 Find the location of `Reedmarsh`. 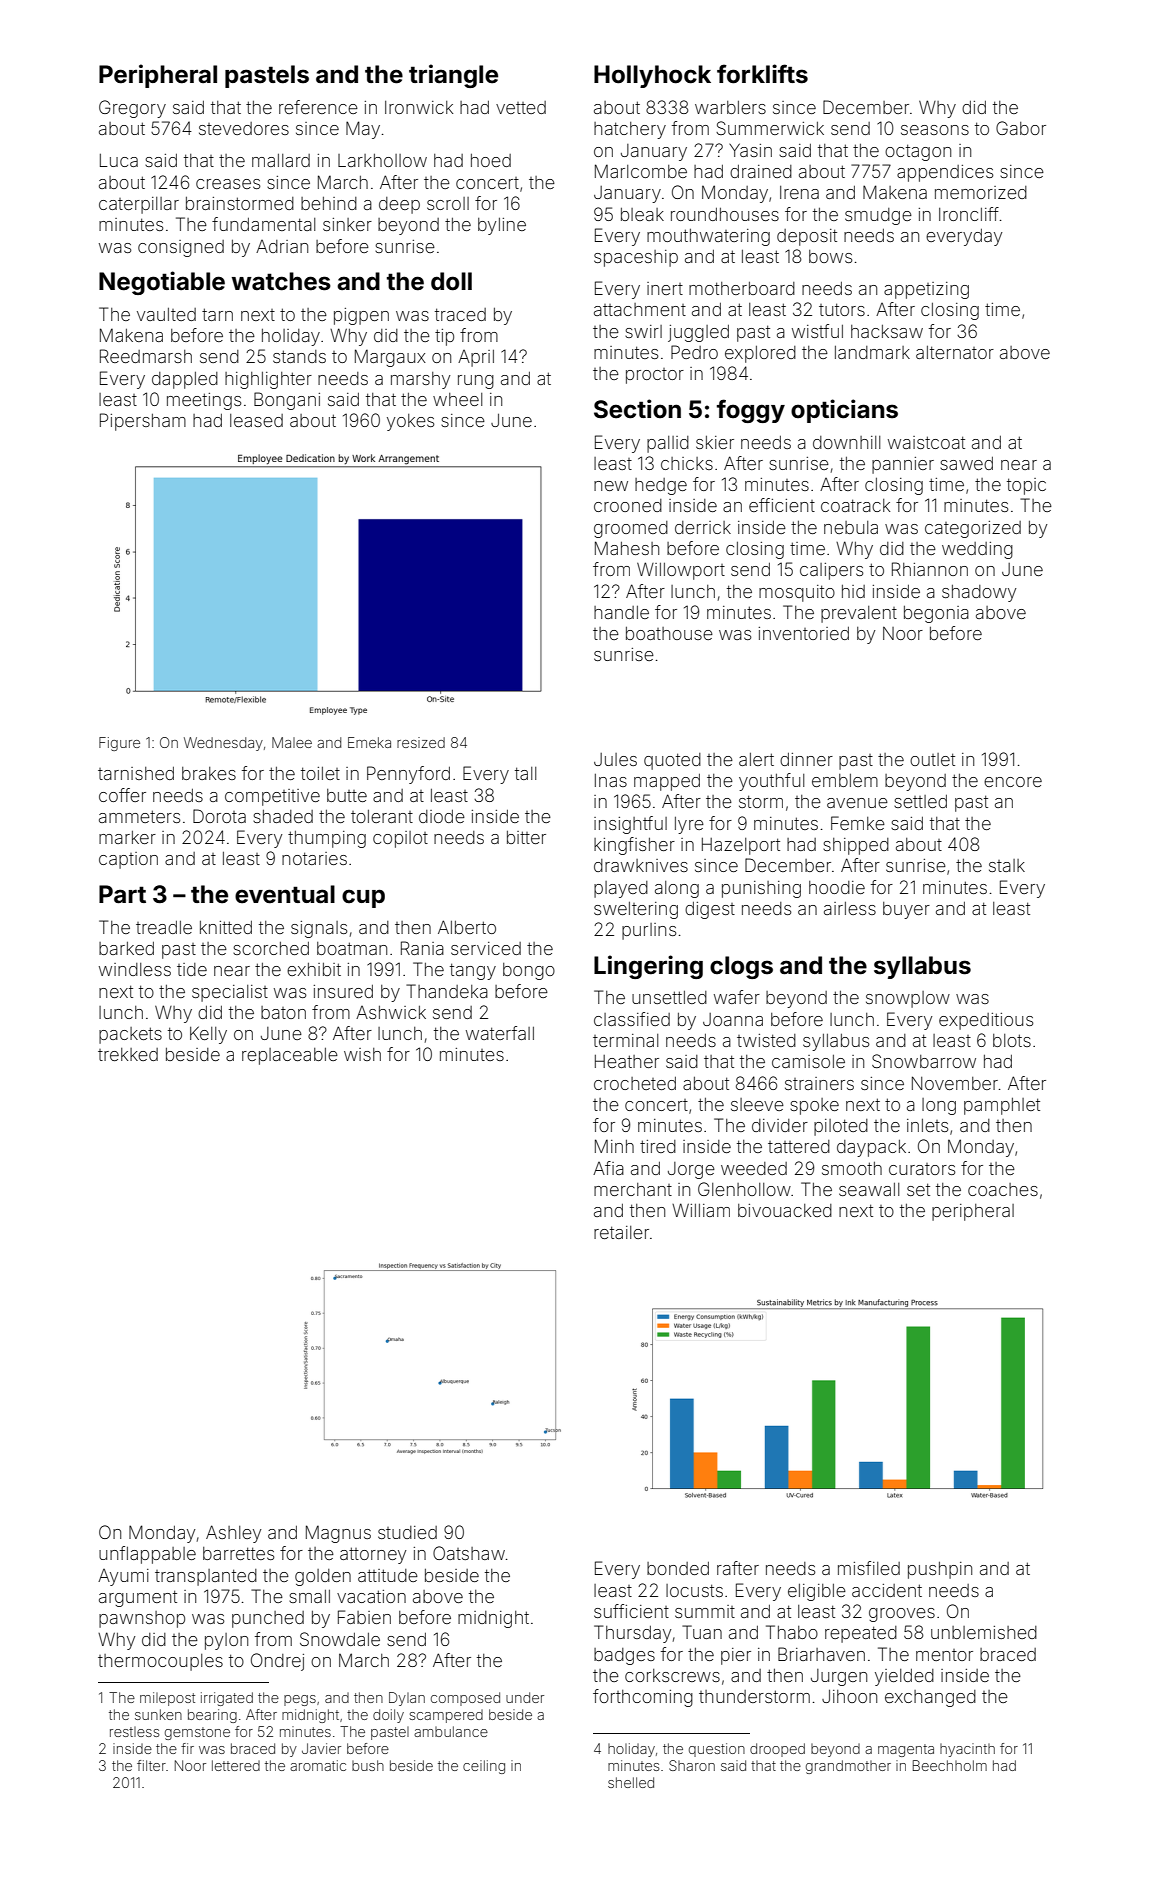

Reedmarsh is located at coordinates (146, 356).
